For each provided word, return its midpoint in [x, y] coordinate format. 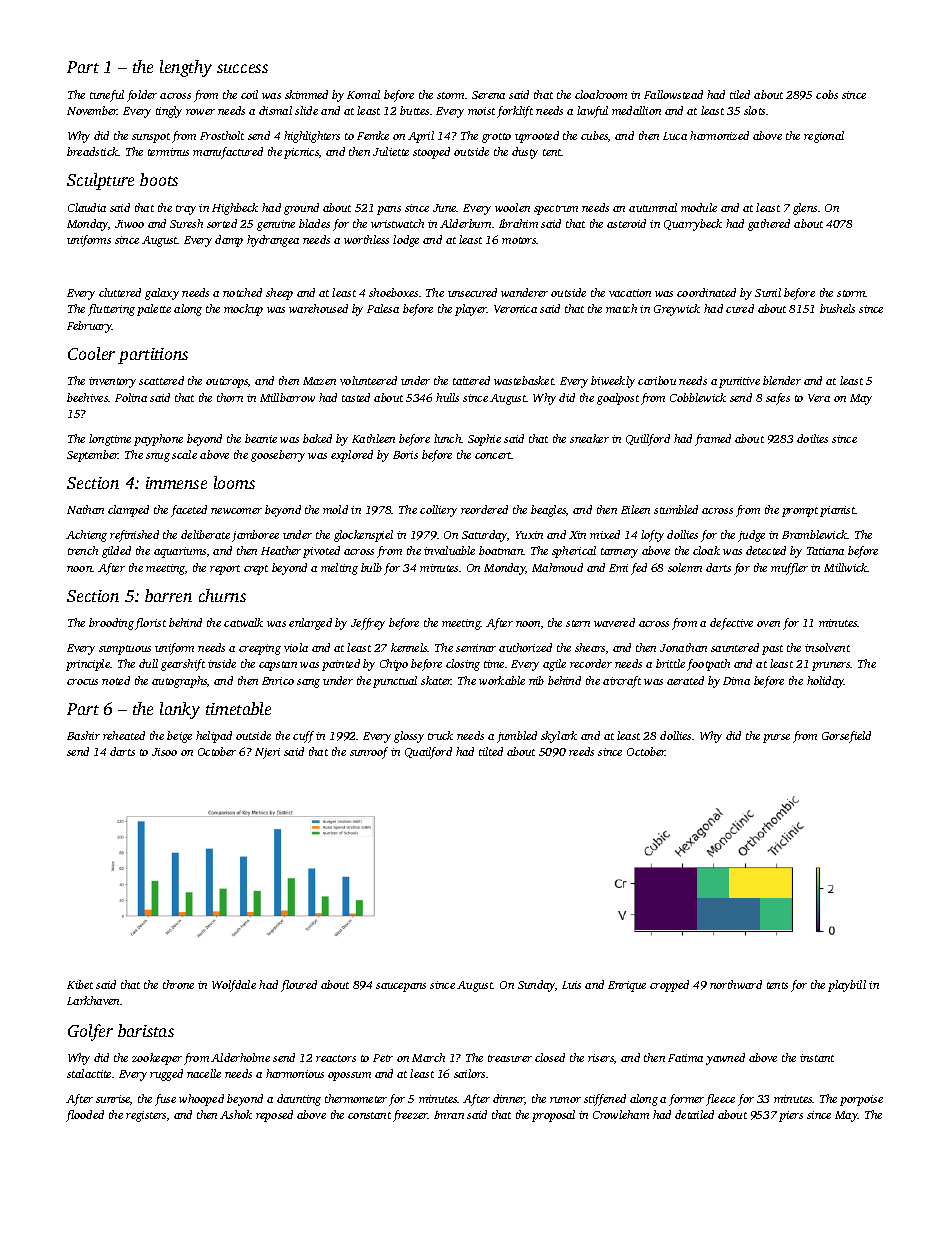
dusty [525, 153]
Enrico [278, 681]
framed [713, 440]
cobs [827, 94]
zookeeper [157, 1059]
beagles [548, 511]
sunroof [369, 753]
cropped [669, 986]
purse [776, 738]
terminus [168, 152]
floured [299, 986]
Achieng [86, 536]
